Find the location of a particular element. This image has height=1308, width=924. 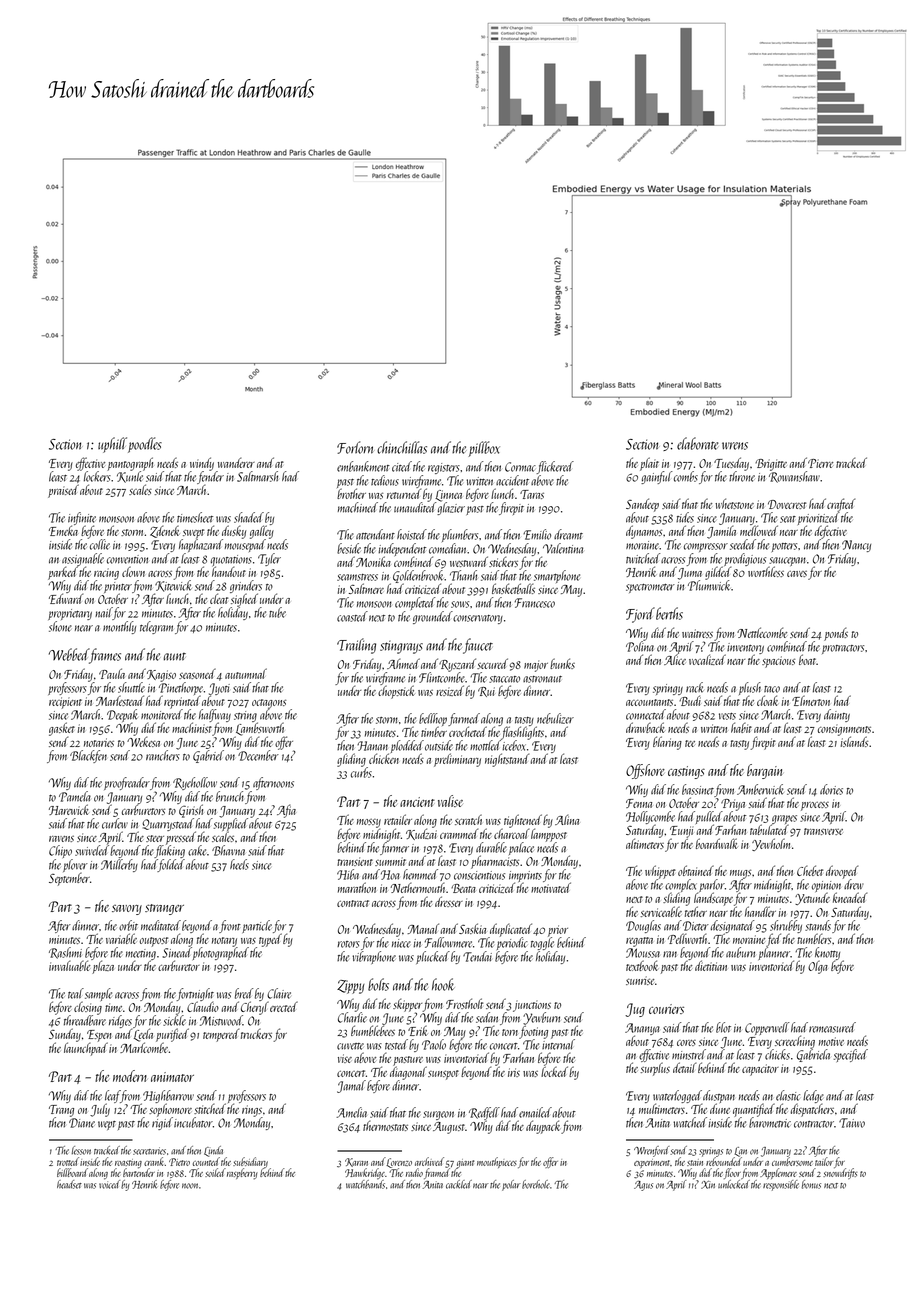

infinite is located at coordinates (82, 518).
